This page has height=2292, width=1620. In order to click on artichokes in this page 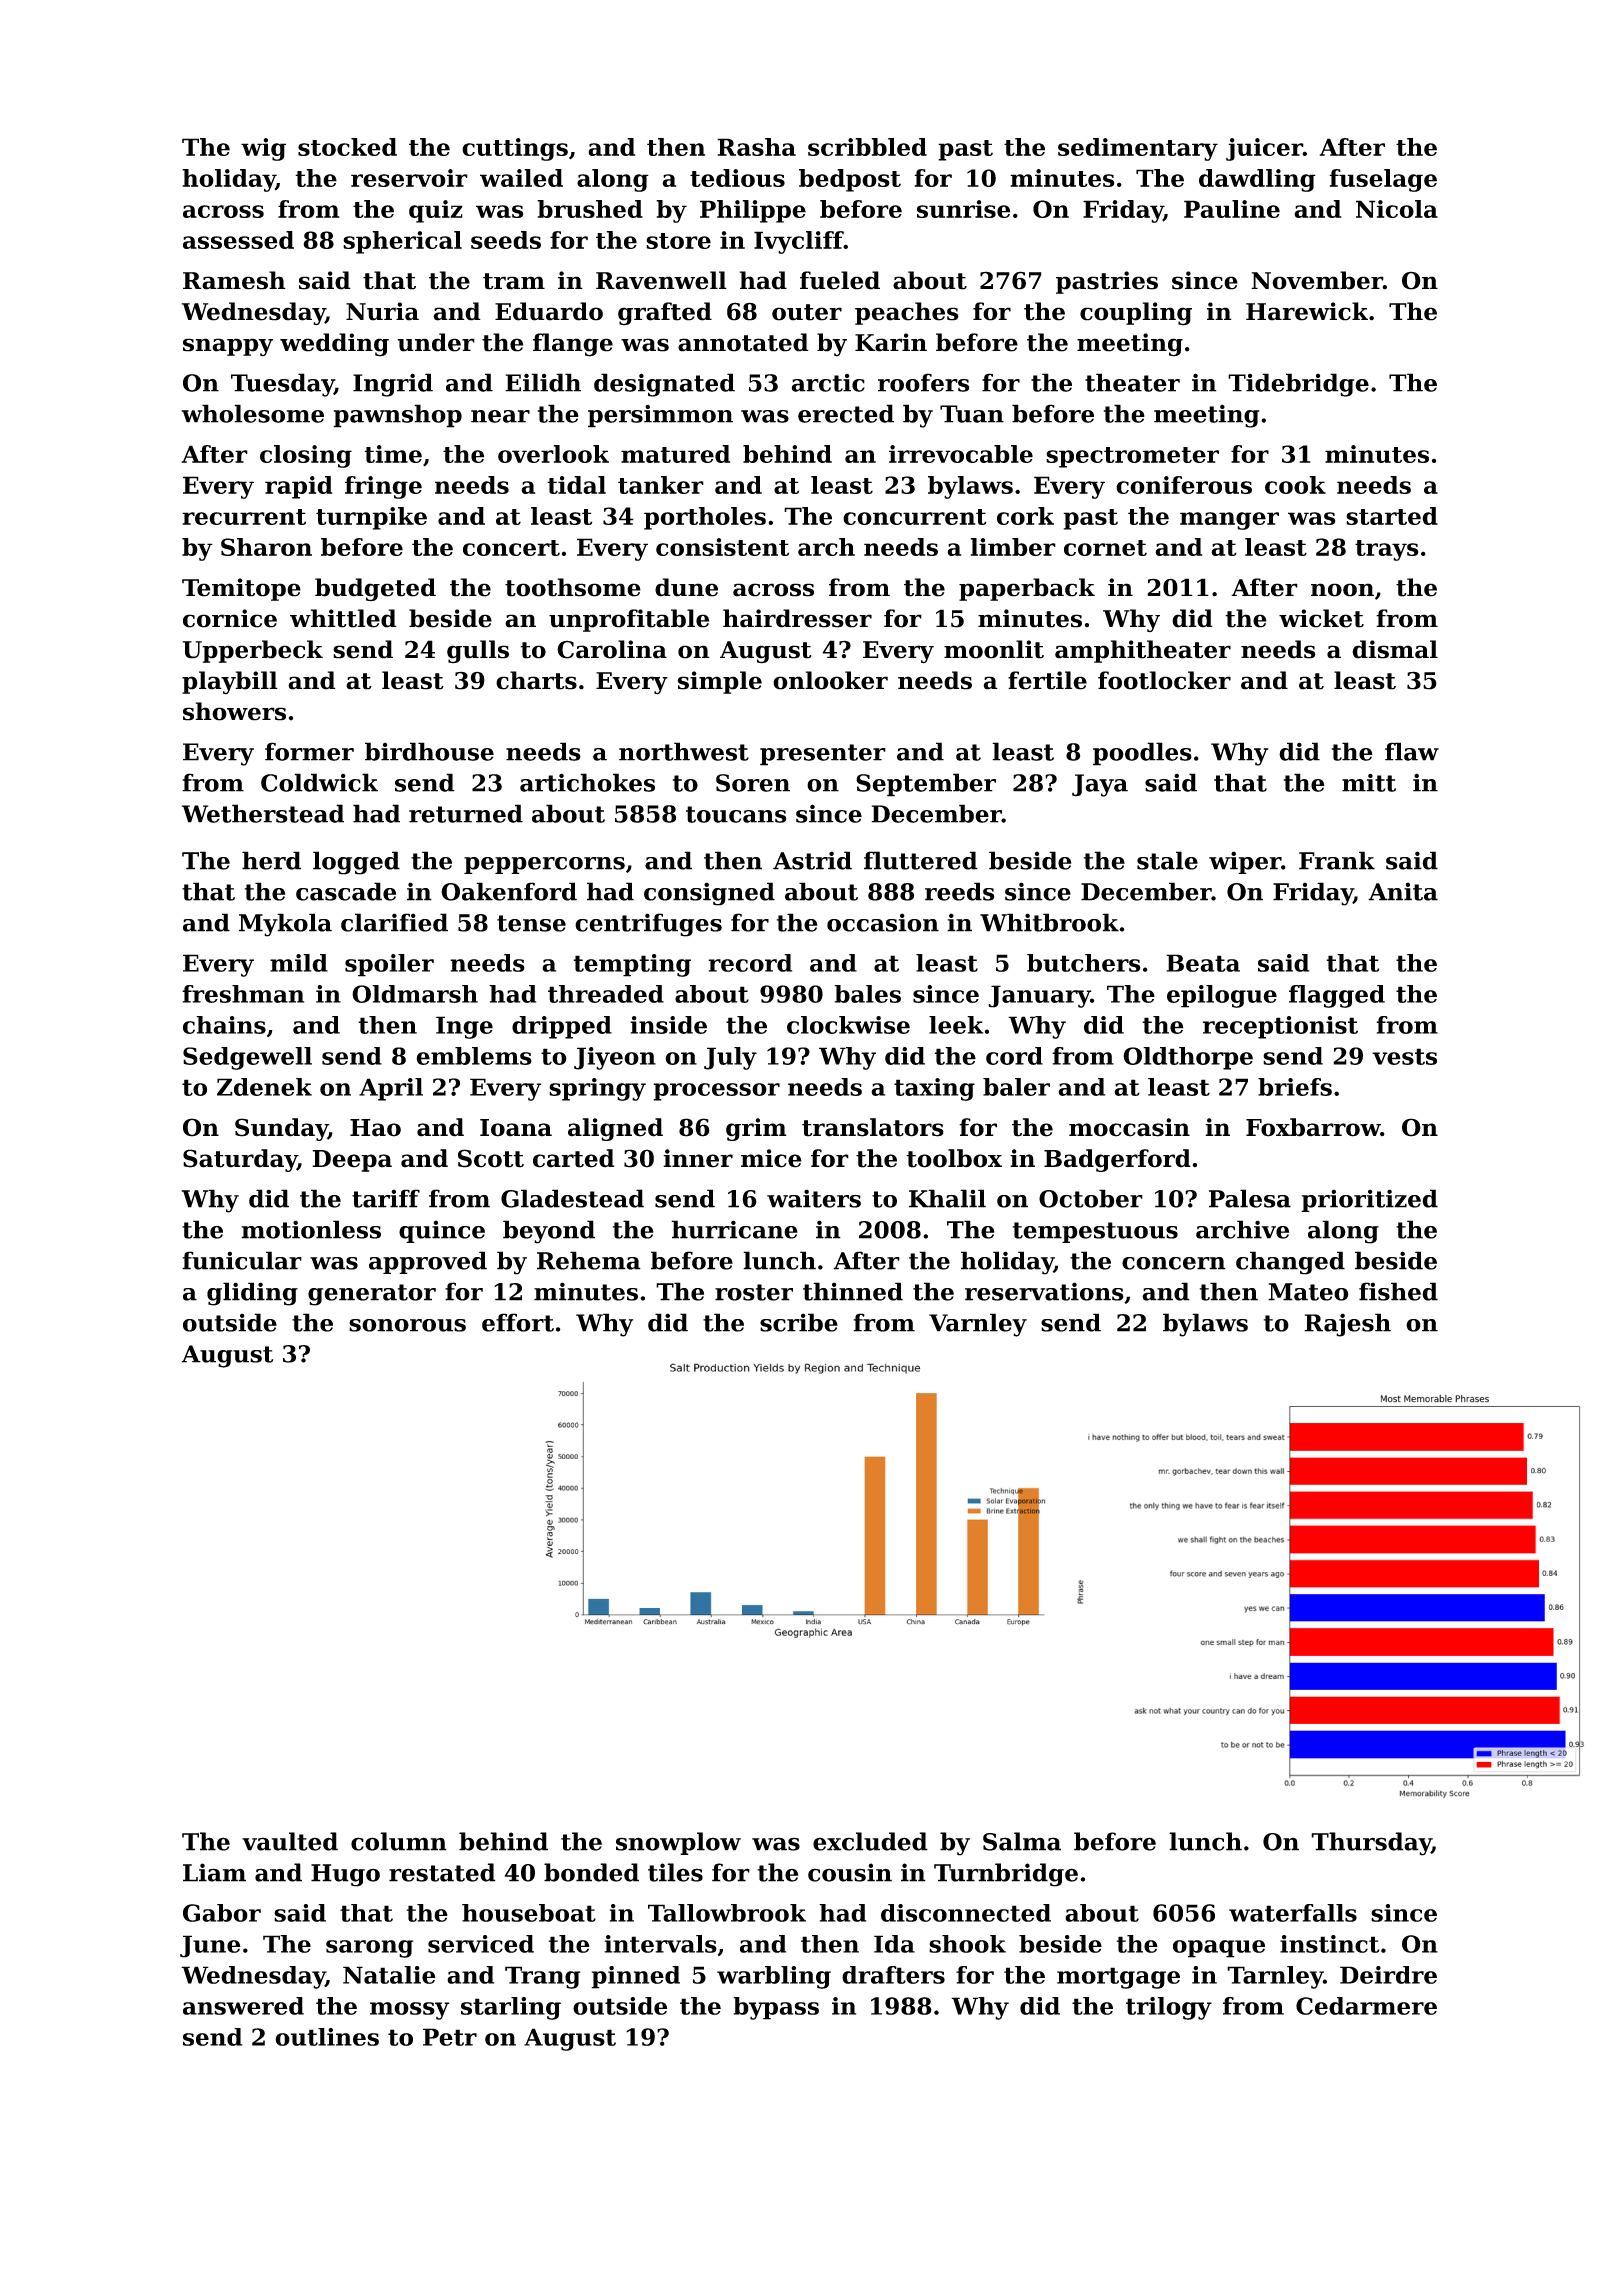, I will do `click(587, 782)`.
